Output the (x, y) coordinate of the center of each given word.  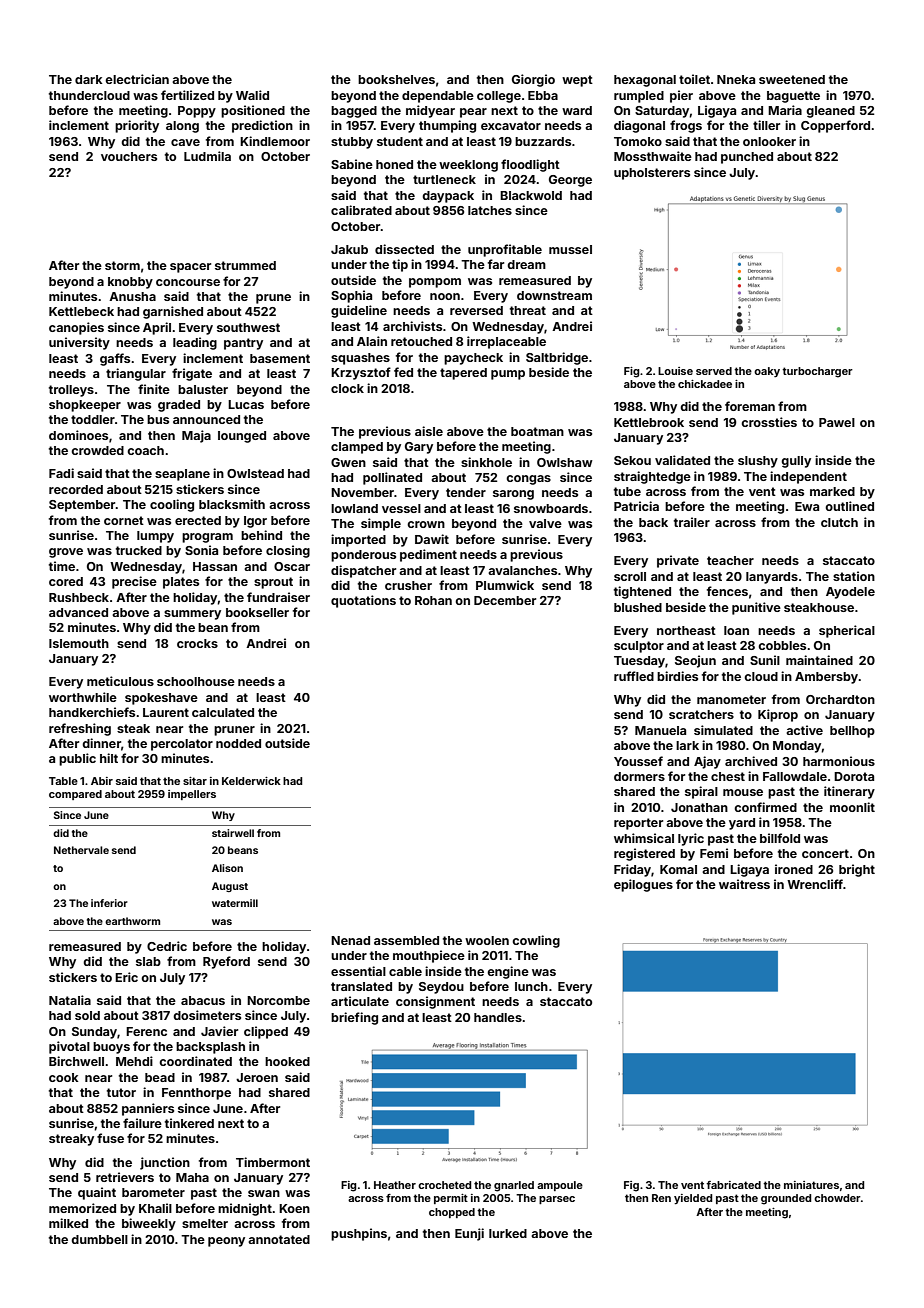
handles (498, 1017)
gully (796, 462)
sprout (273, 583)
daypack (448, 197)
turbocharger (817, 372)
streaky (71, 1140)
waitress (744, 884)
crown (426, 524)
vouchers (129, 156)
